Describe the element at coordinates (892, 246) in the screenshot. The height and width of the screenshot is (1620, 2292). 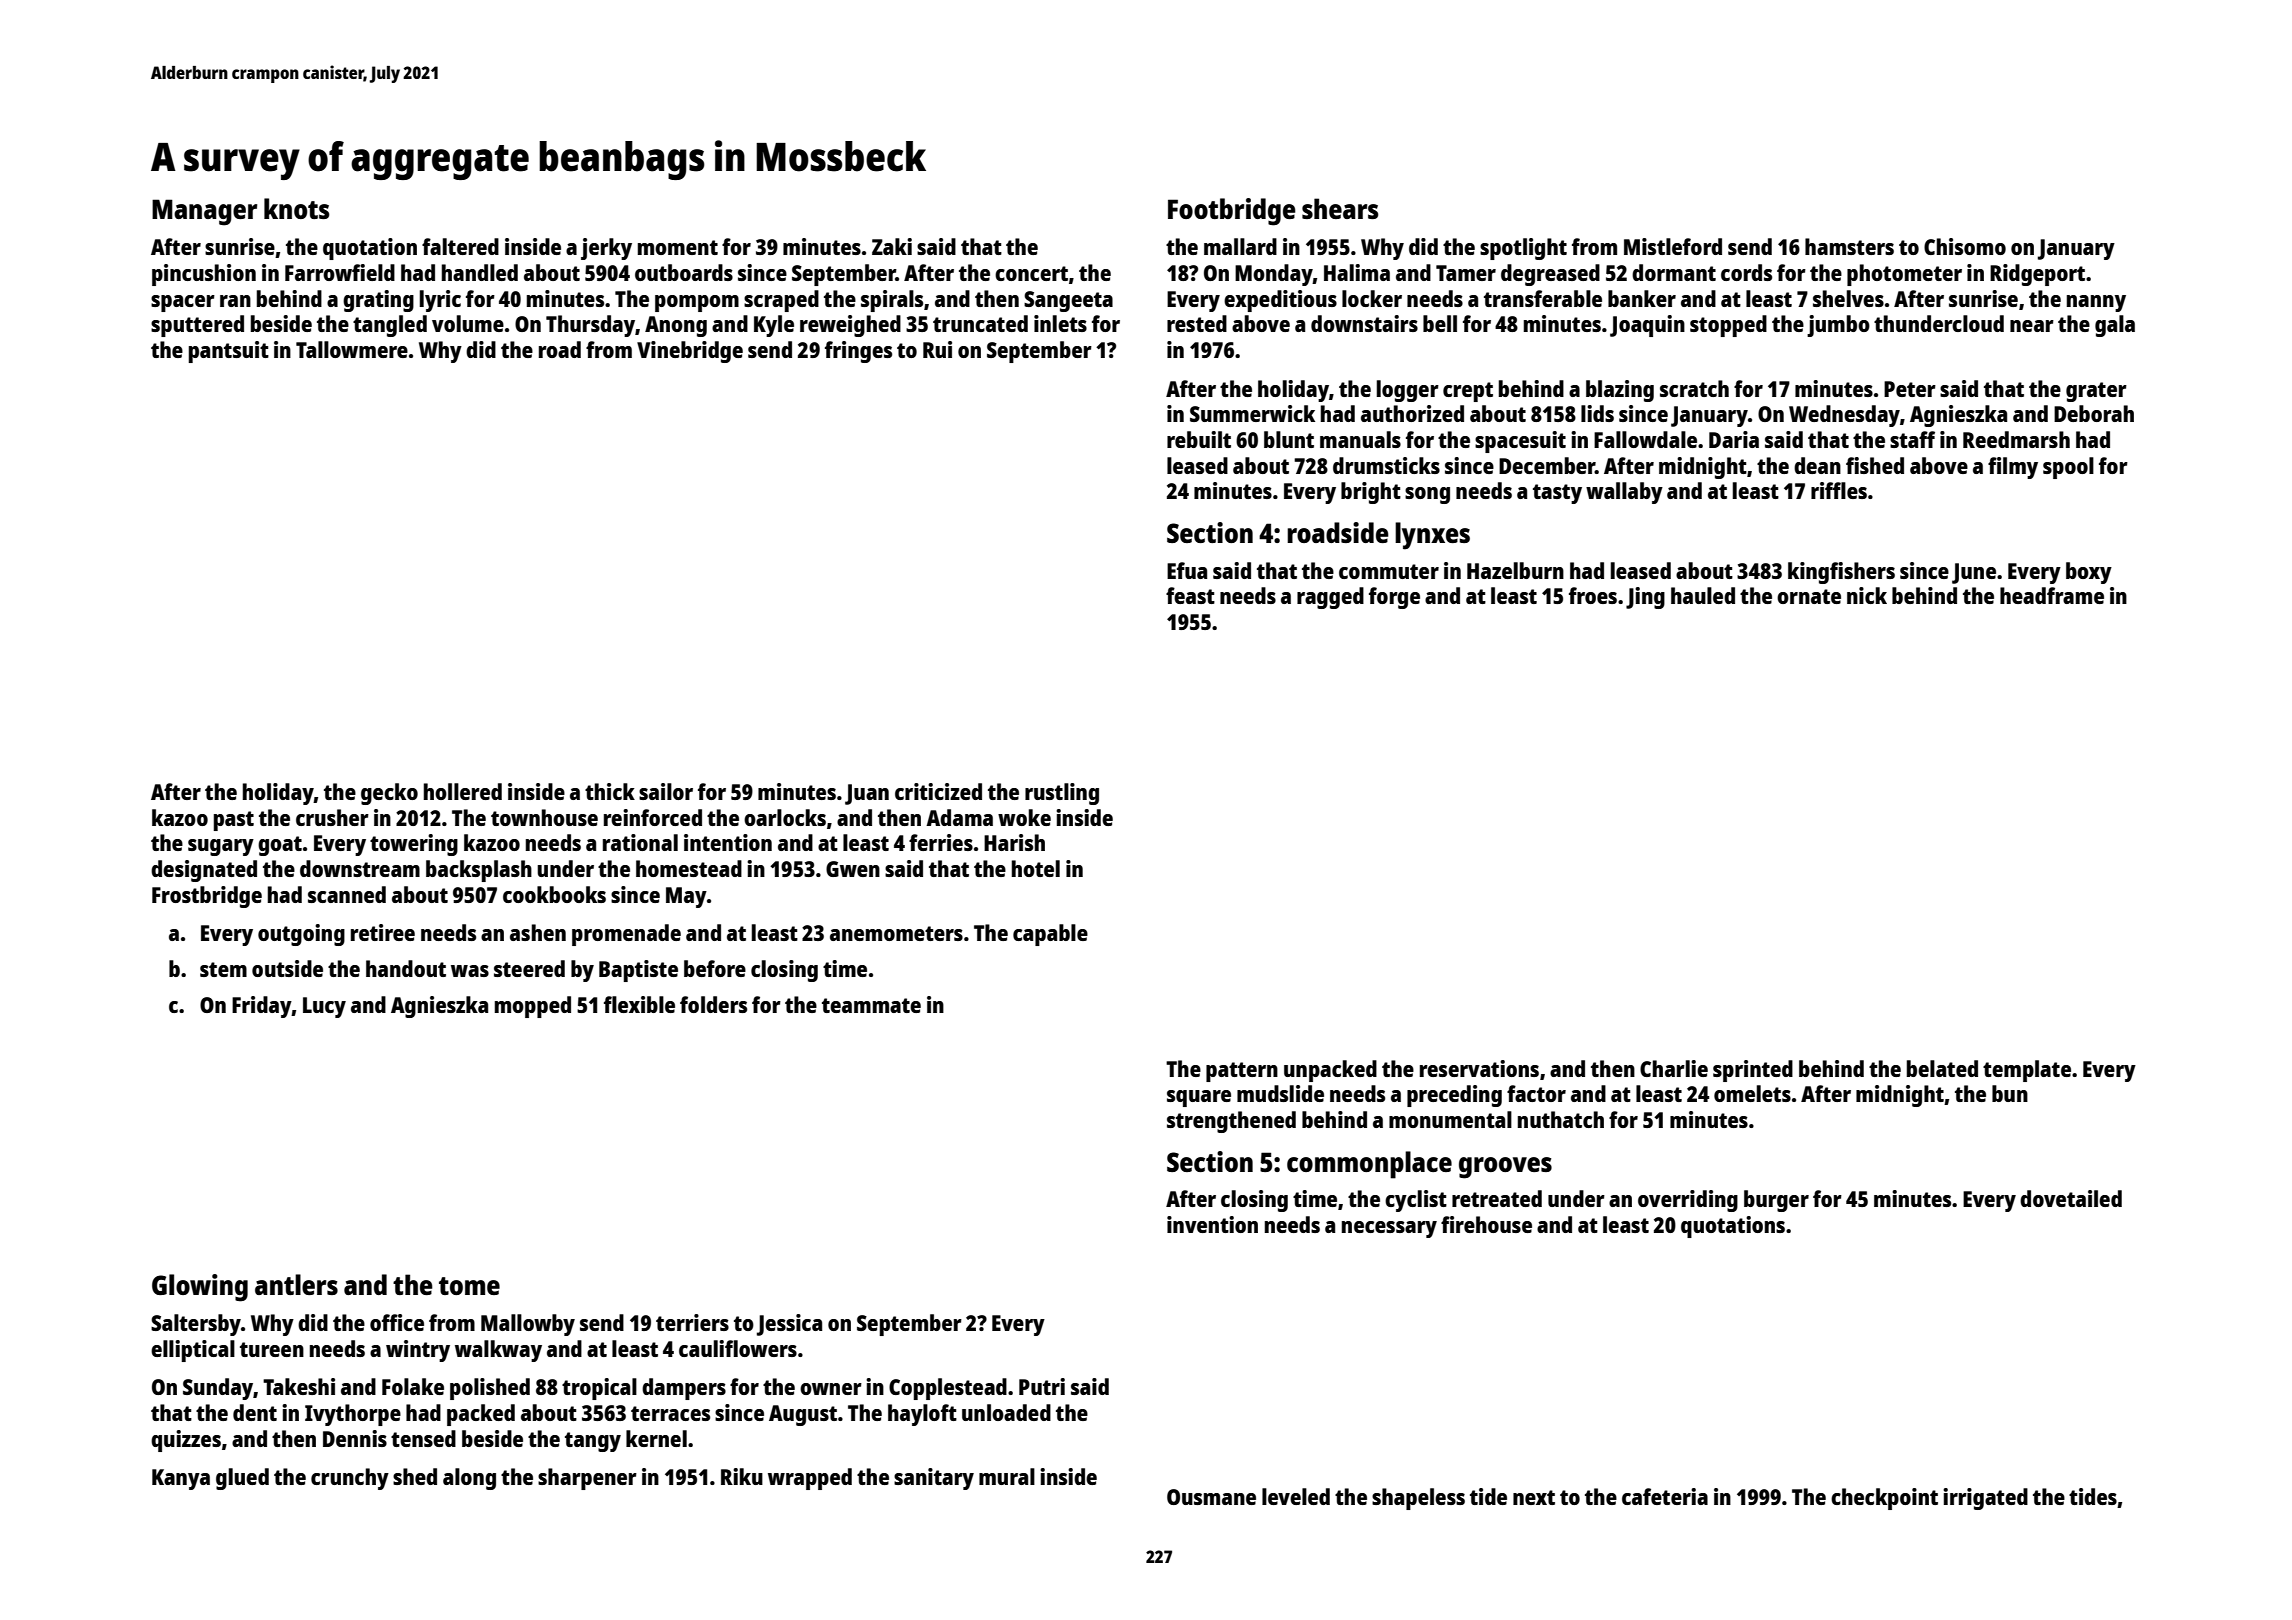
I see `Zaki` at that location.
